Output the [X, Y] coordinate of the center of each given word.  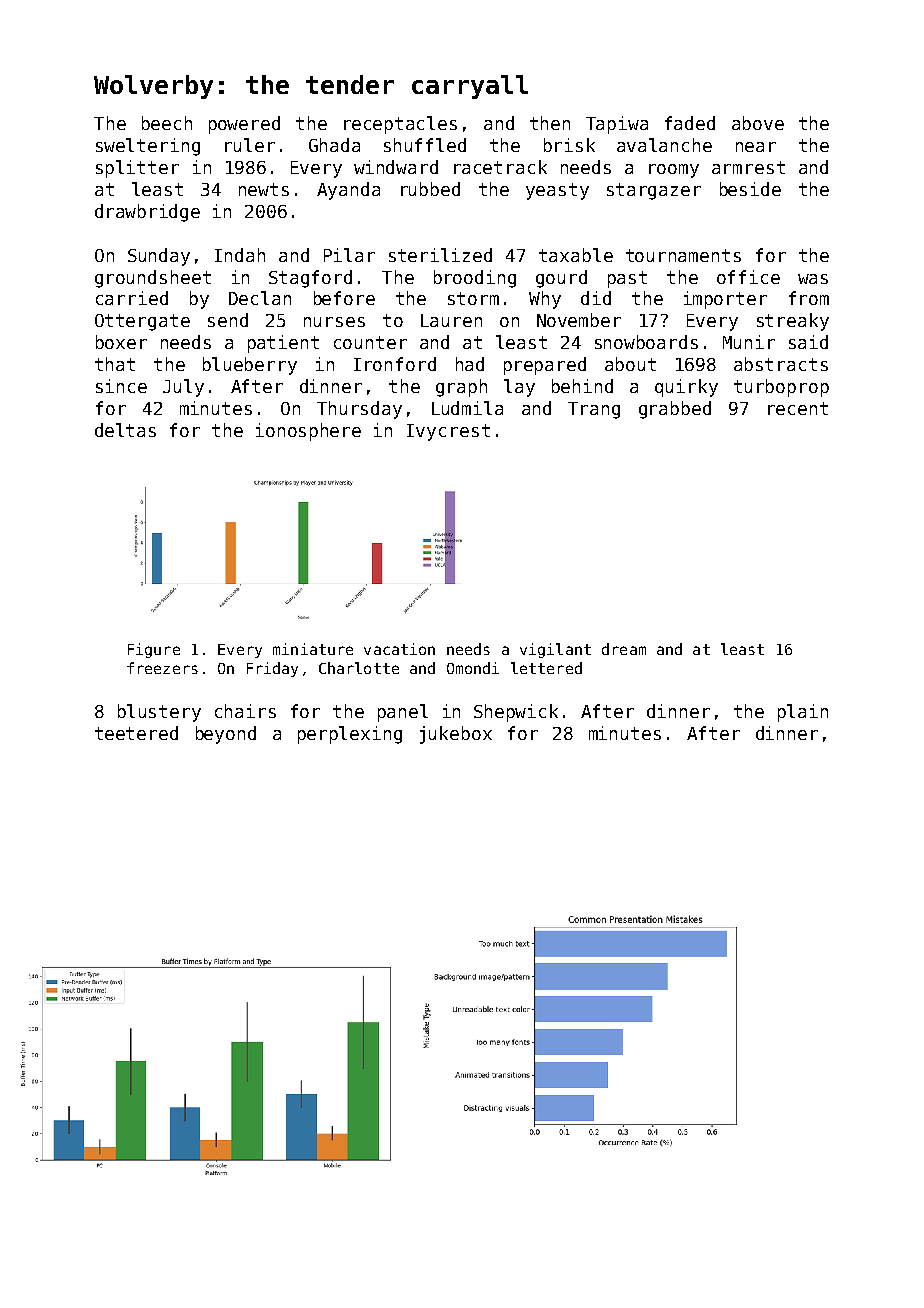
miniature [313, 649]
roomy [674, 171]
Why [545, 300]
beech [167, 123]
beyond [226, 735]
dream [624, 649]
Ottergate [142, 322]
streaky [793, 322]
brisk [569, 145]
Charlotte [359, 668]
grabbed [675, 410]
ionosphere [308, 432]
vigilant [555, 650]
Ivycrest [448, 432]
